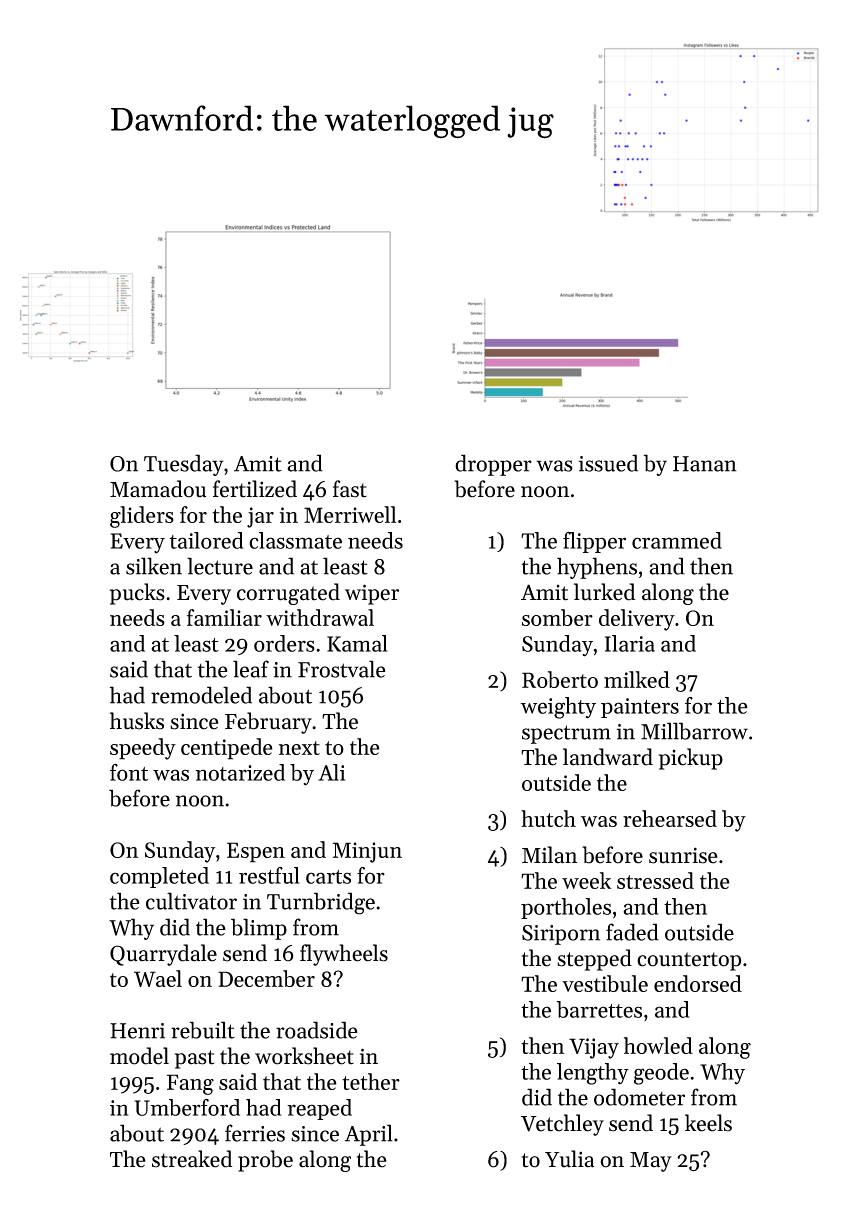  What do you see at coordinates (220, 566) in the screenshot?
I see `lecture` at bounding box center [220, 566].
